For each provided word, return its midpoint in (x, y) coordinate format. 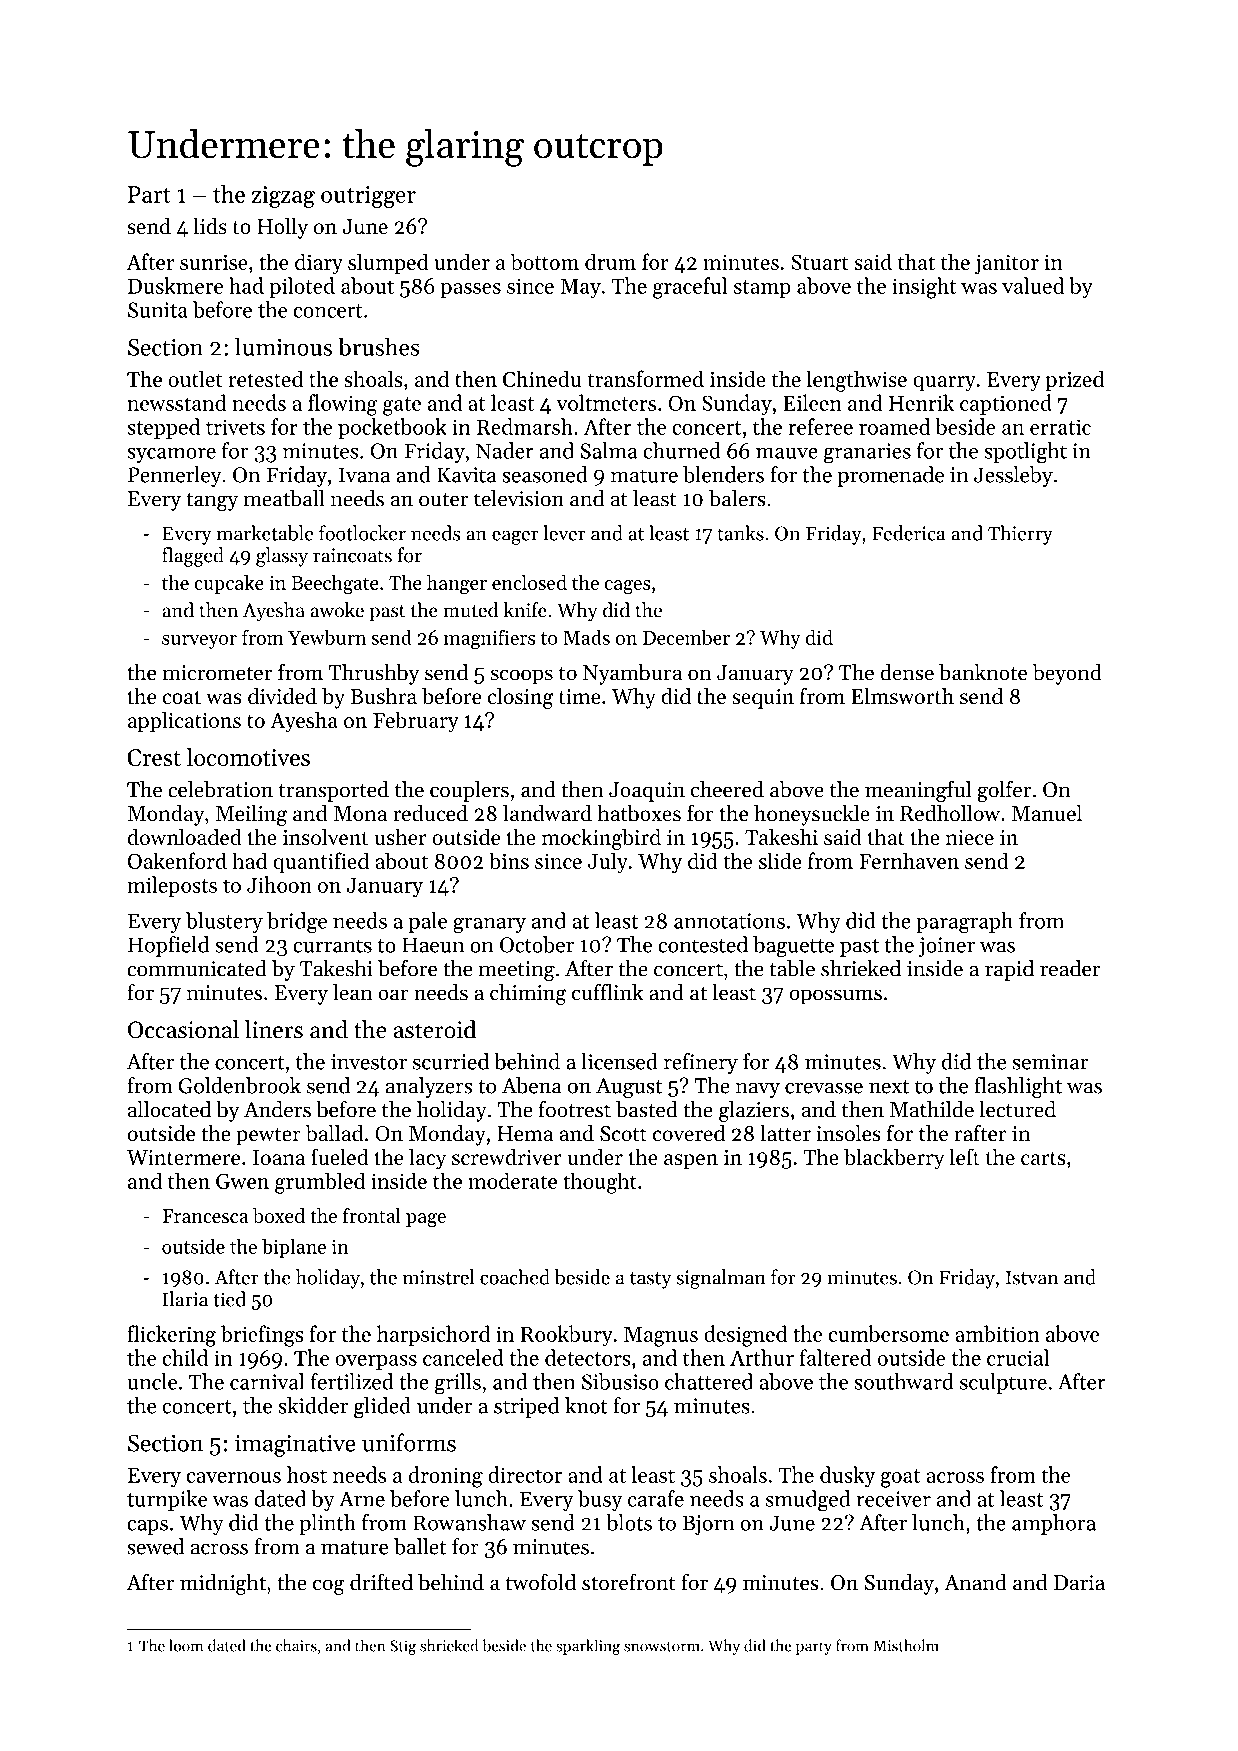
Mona (360, 814)
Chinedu (542, 378)
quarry (944, 384)
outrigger (368, 197)
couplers (469, 791)
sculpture (1003, 1383)
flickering (171, 1336)
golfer (1004, 791)
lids (210, 225)
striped (526, 1407)
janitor (1007, 264)
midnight (223, 1584)
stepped (163, 428)
